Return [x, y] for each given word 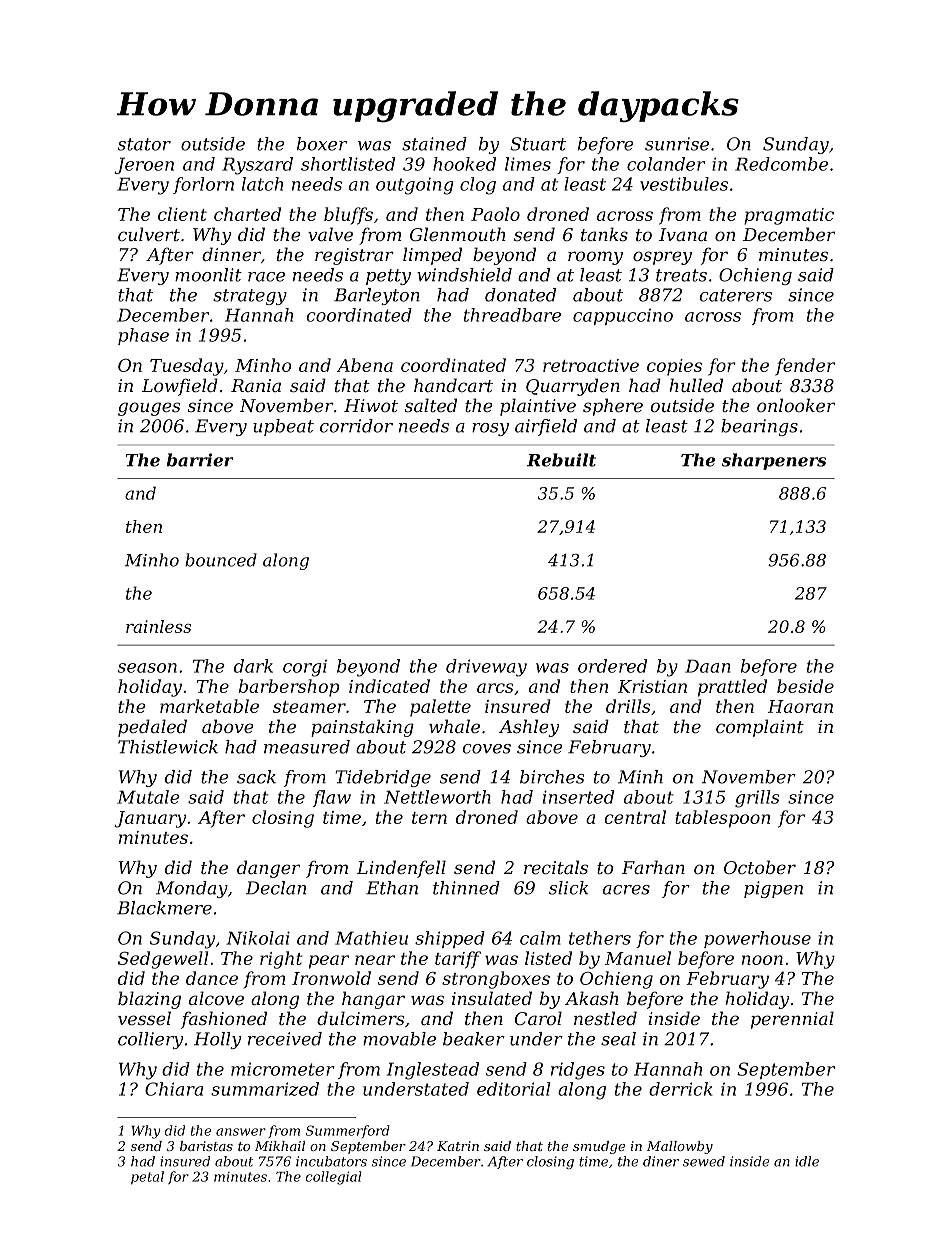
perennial [792, 1020]
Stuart [538, 144]
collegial [333, 1178]
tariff [458, 960]
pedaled [152, 728]
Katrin [458, 1146]
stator [144, 144]
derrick [680, 1089]
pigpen [773, 889]
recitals [556, 867]
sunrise [677, 144]
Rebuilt [561, 460]
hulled [696, 385]
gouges [149, 409]
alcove [216, 998]
